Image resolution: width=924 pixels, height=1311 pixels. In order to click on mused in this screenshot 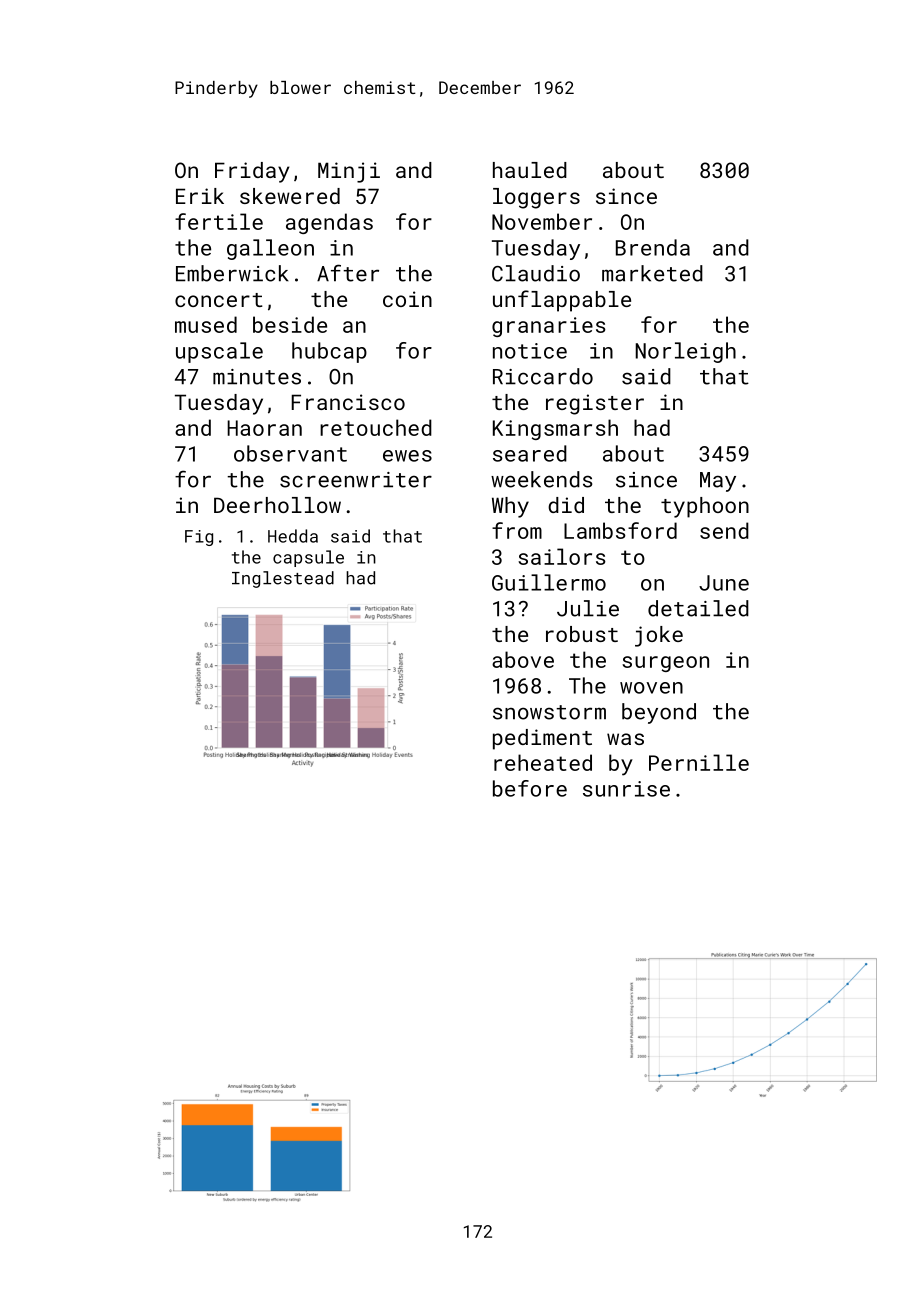, I will do `click(206, 324)`.
